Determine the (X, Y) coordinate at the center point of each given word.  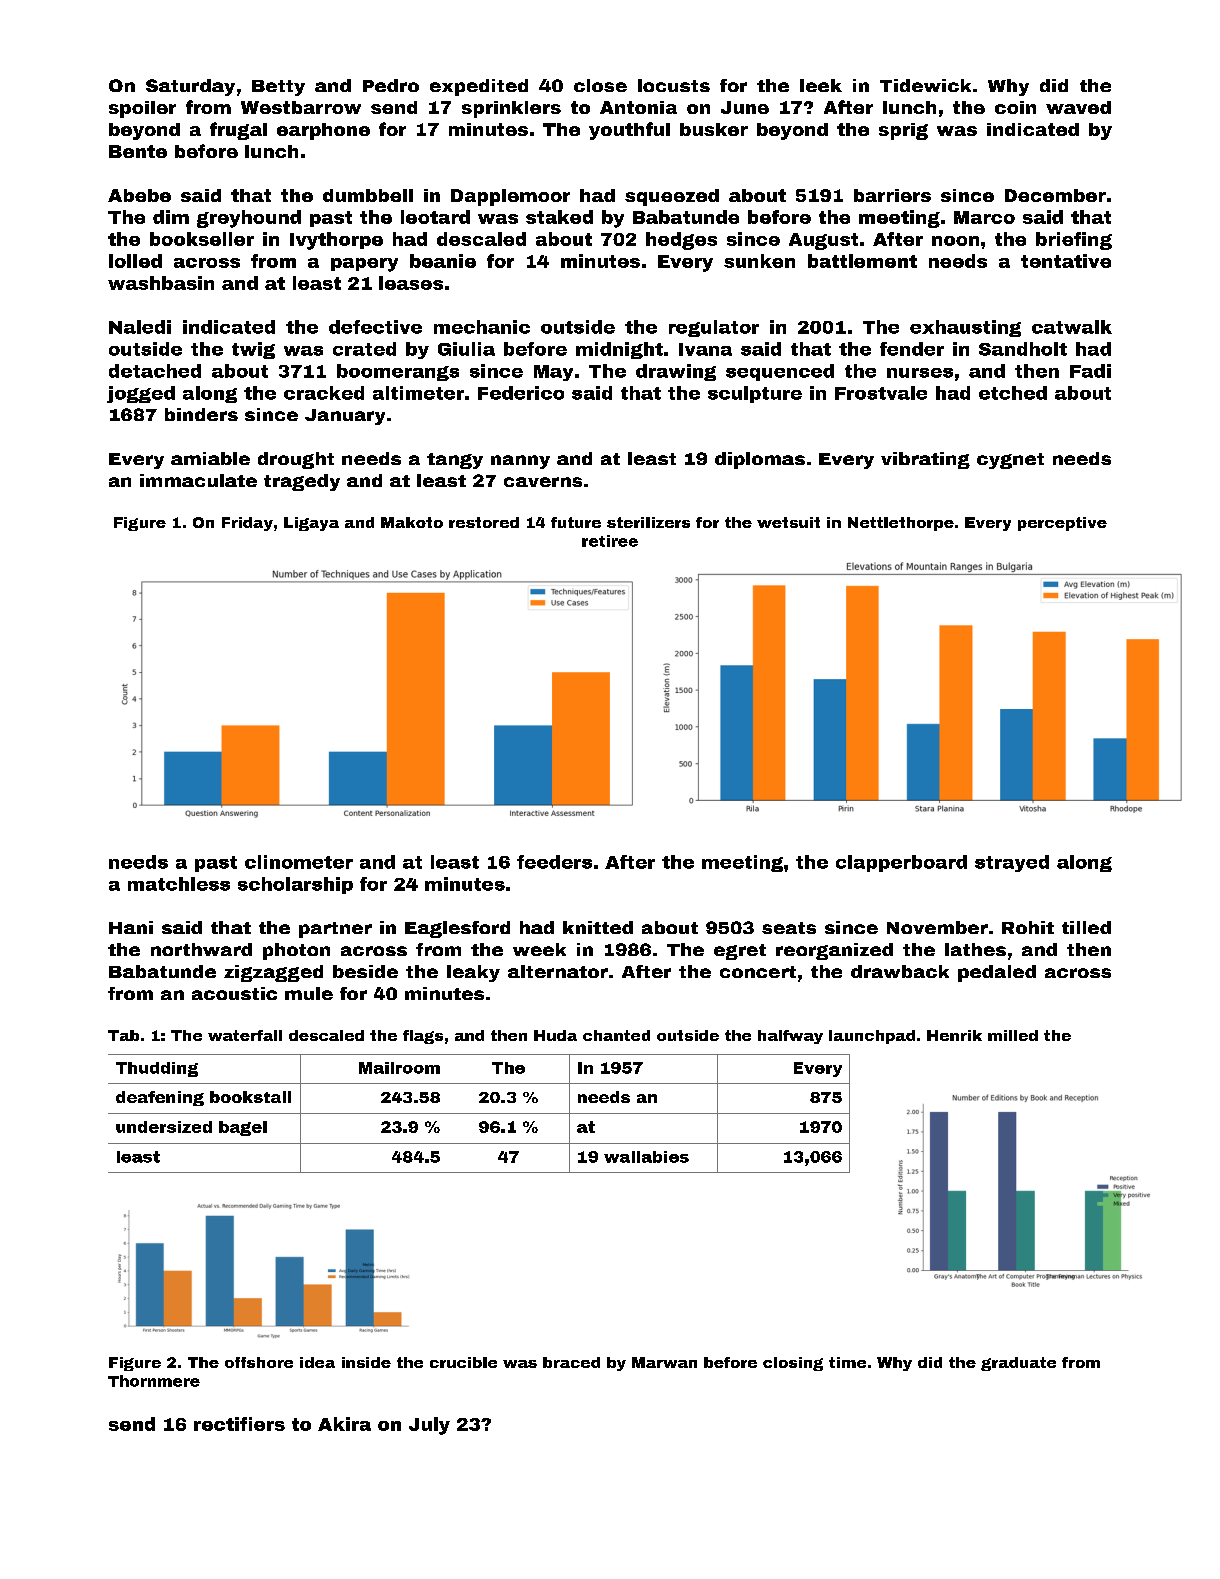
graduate (1018, 1364)
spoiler (142, 109)
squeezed (672, 197)
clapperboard (901, 863)
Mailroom (399, 1068)
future (576, 522)
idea (317, 1362)
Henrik (954, 1035)
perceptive (1062, 524)
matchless (179, 884)
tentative (1066, 261)
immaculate (198, 480)
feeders (554, 862)
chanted (616, 1035)
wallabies (646, 1157)
